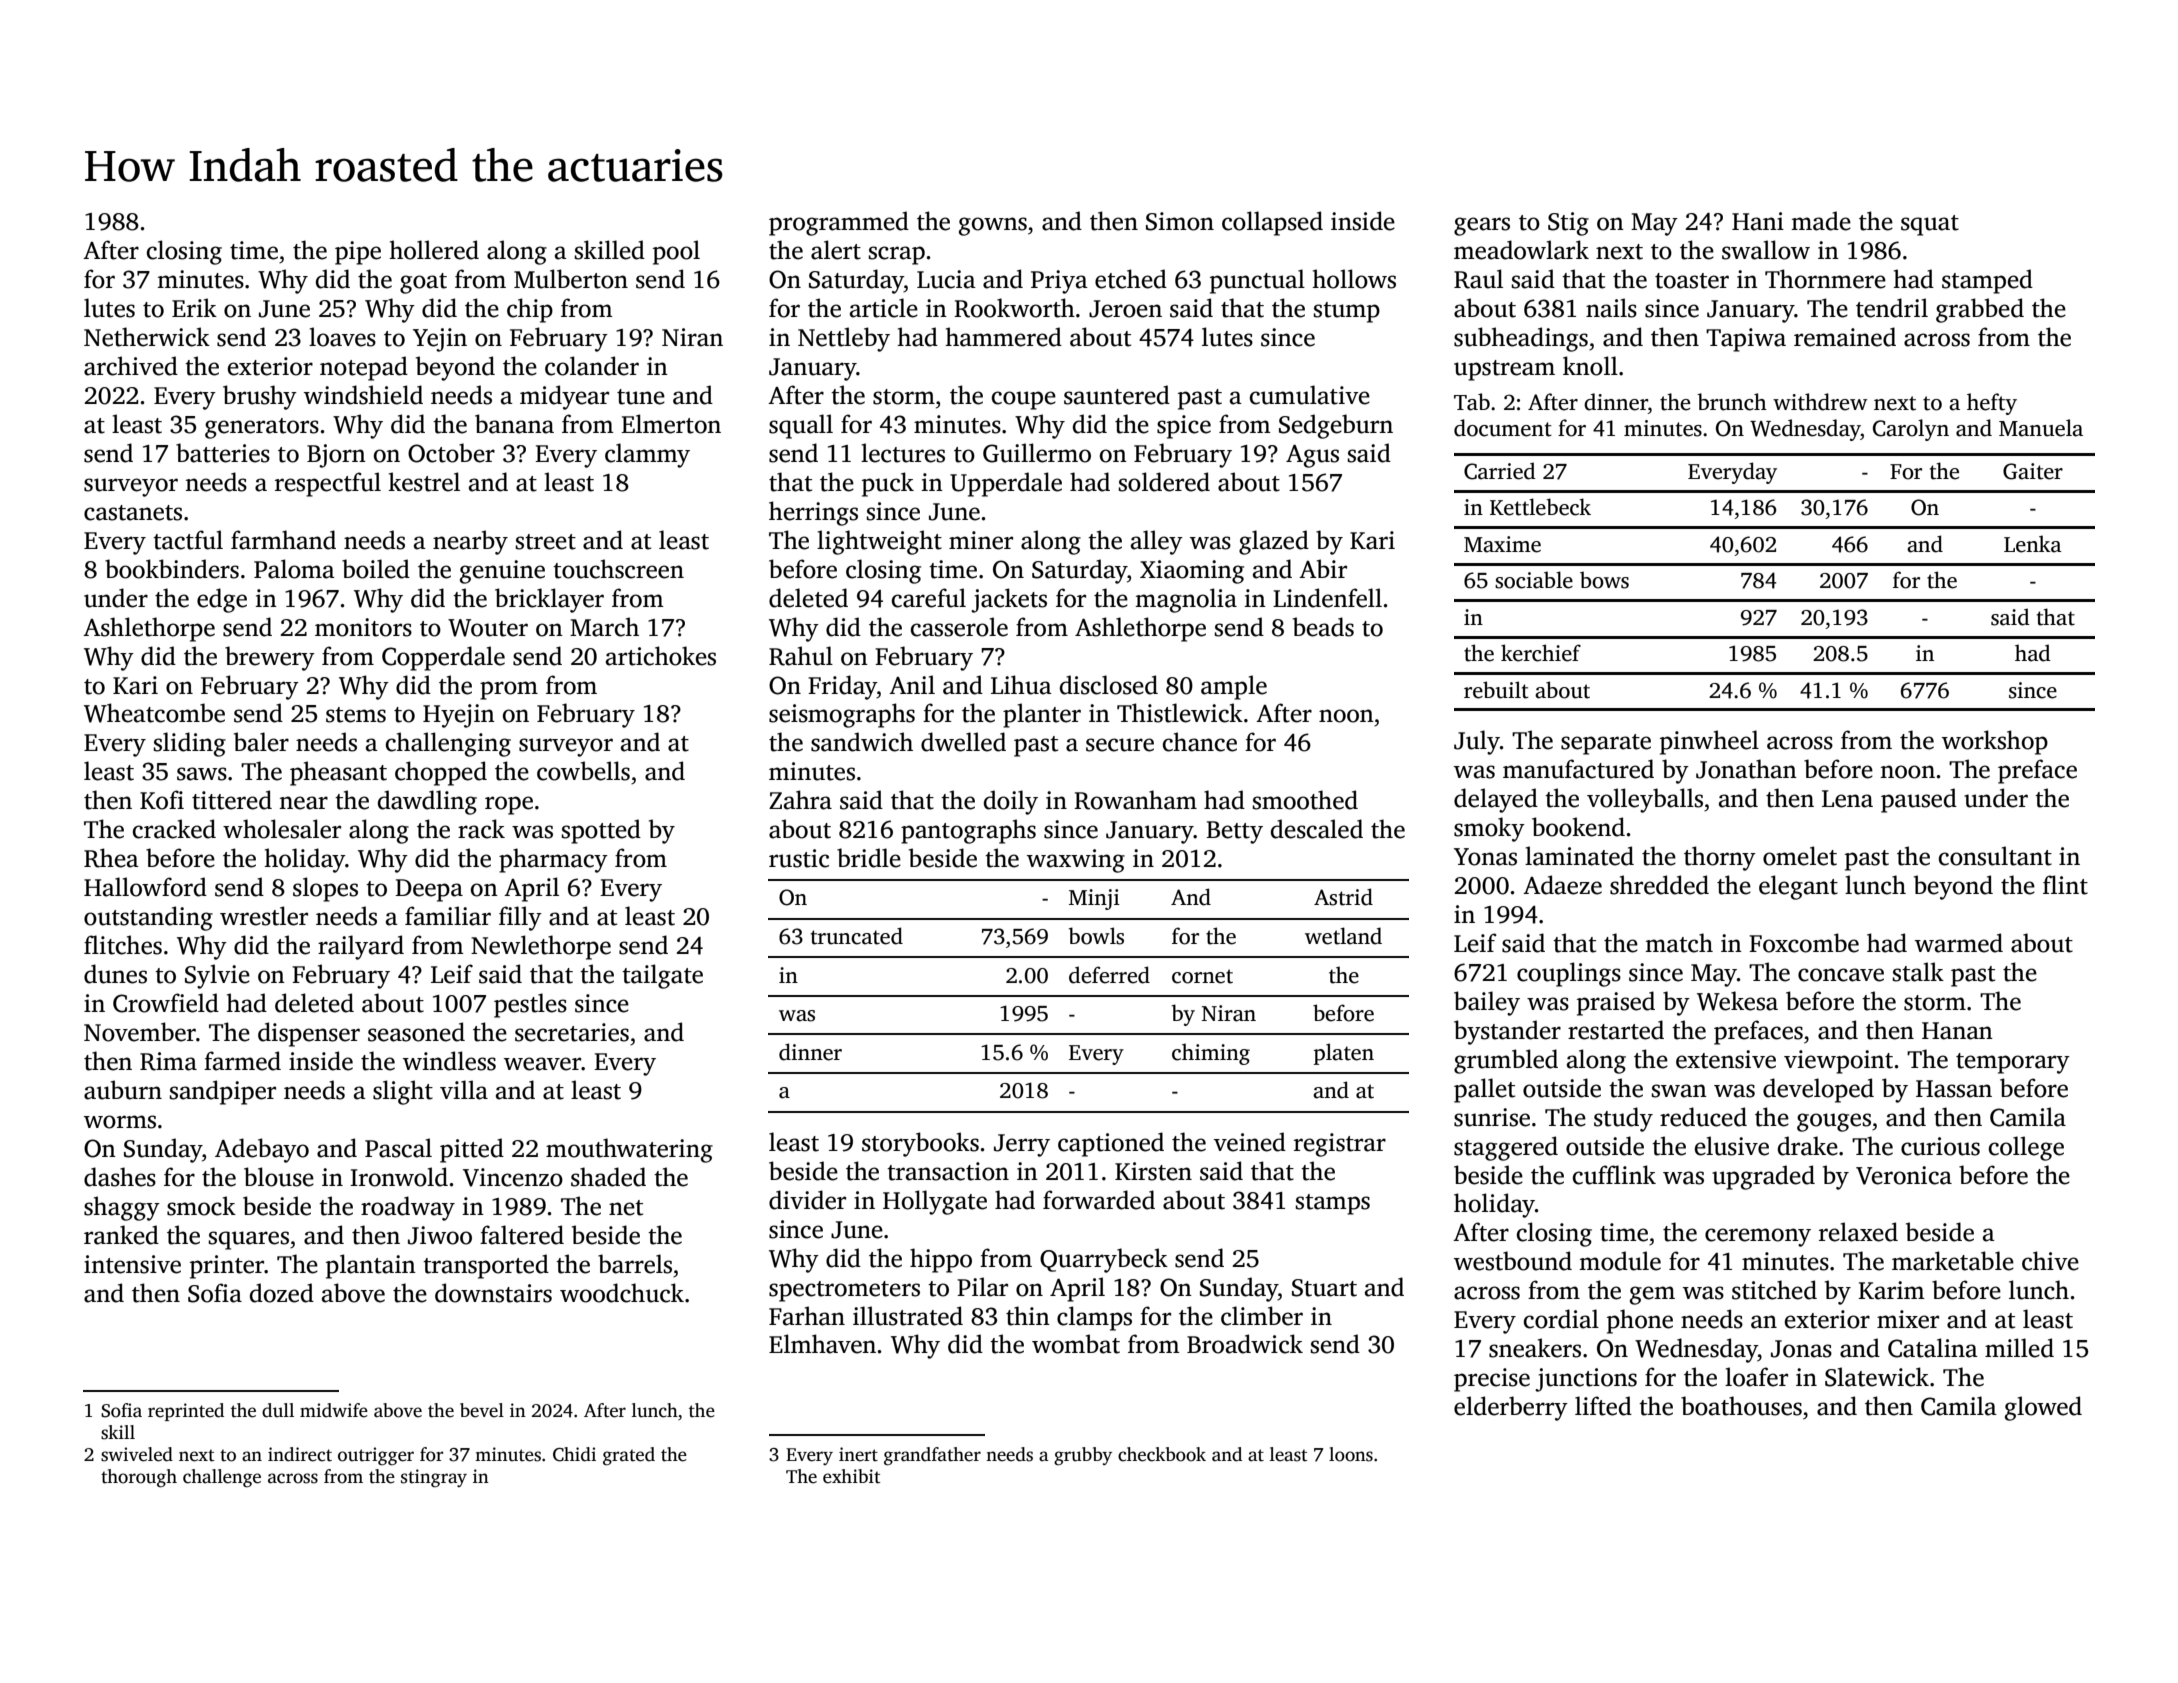 The height and width of the page is (1683, 2178). Describe the element at coordinates (1351, 1454) in the page. I see `loons` at that location.
